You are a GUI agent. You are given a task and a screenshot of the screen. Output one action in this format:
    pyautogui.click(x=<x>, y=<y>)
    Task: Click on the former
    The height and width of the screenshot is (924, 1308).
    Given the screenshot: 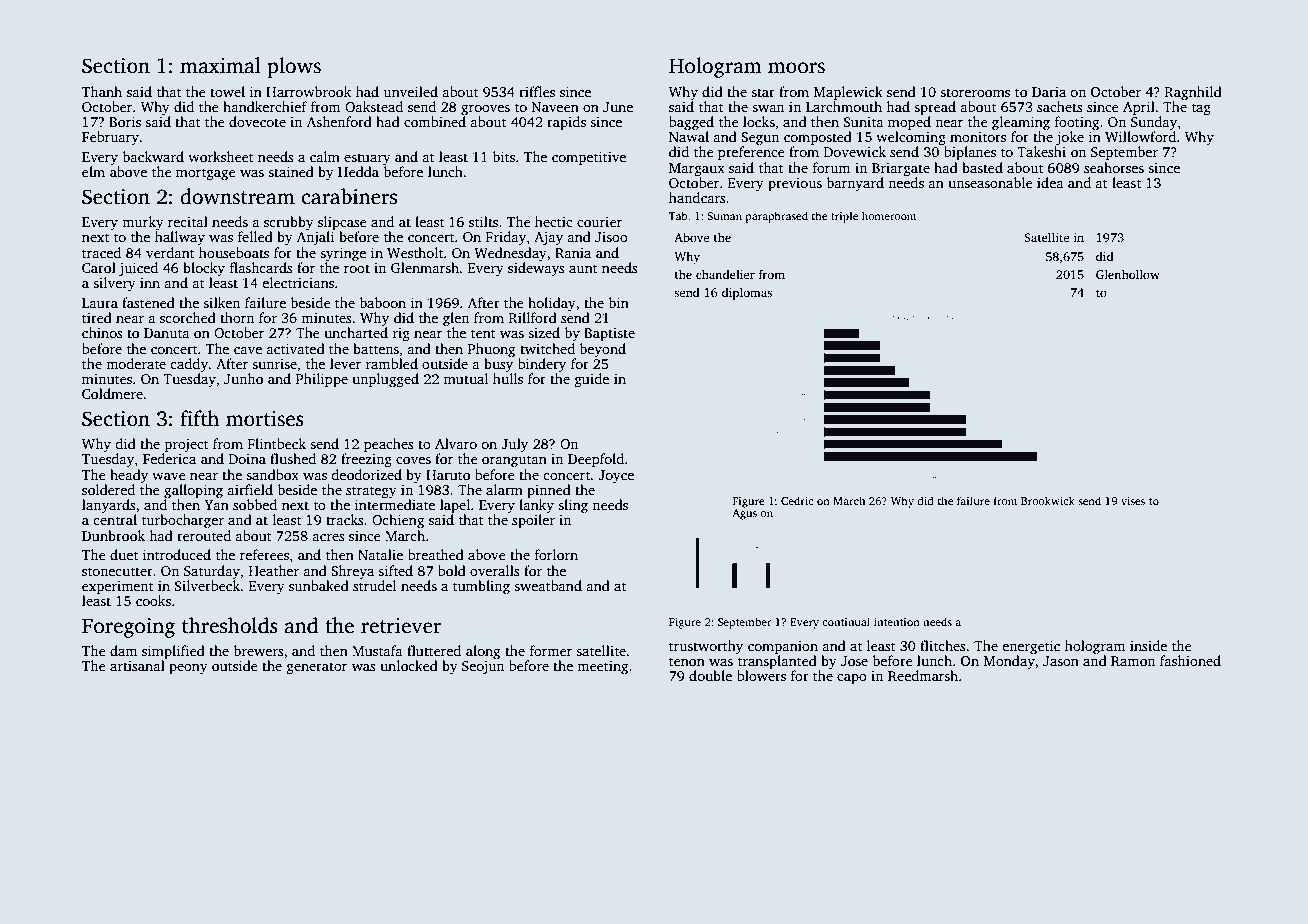 What is the action you would take?
    pyautogui.click(x=551, y=650)
